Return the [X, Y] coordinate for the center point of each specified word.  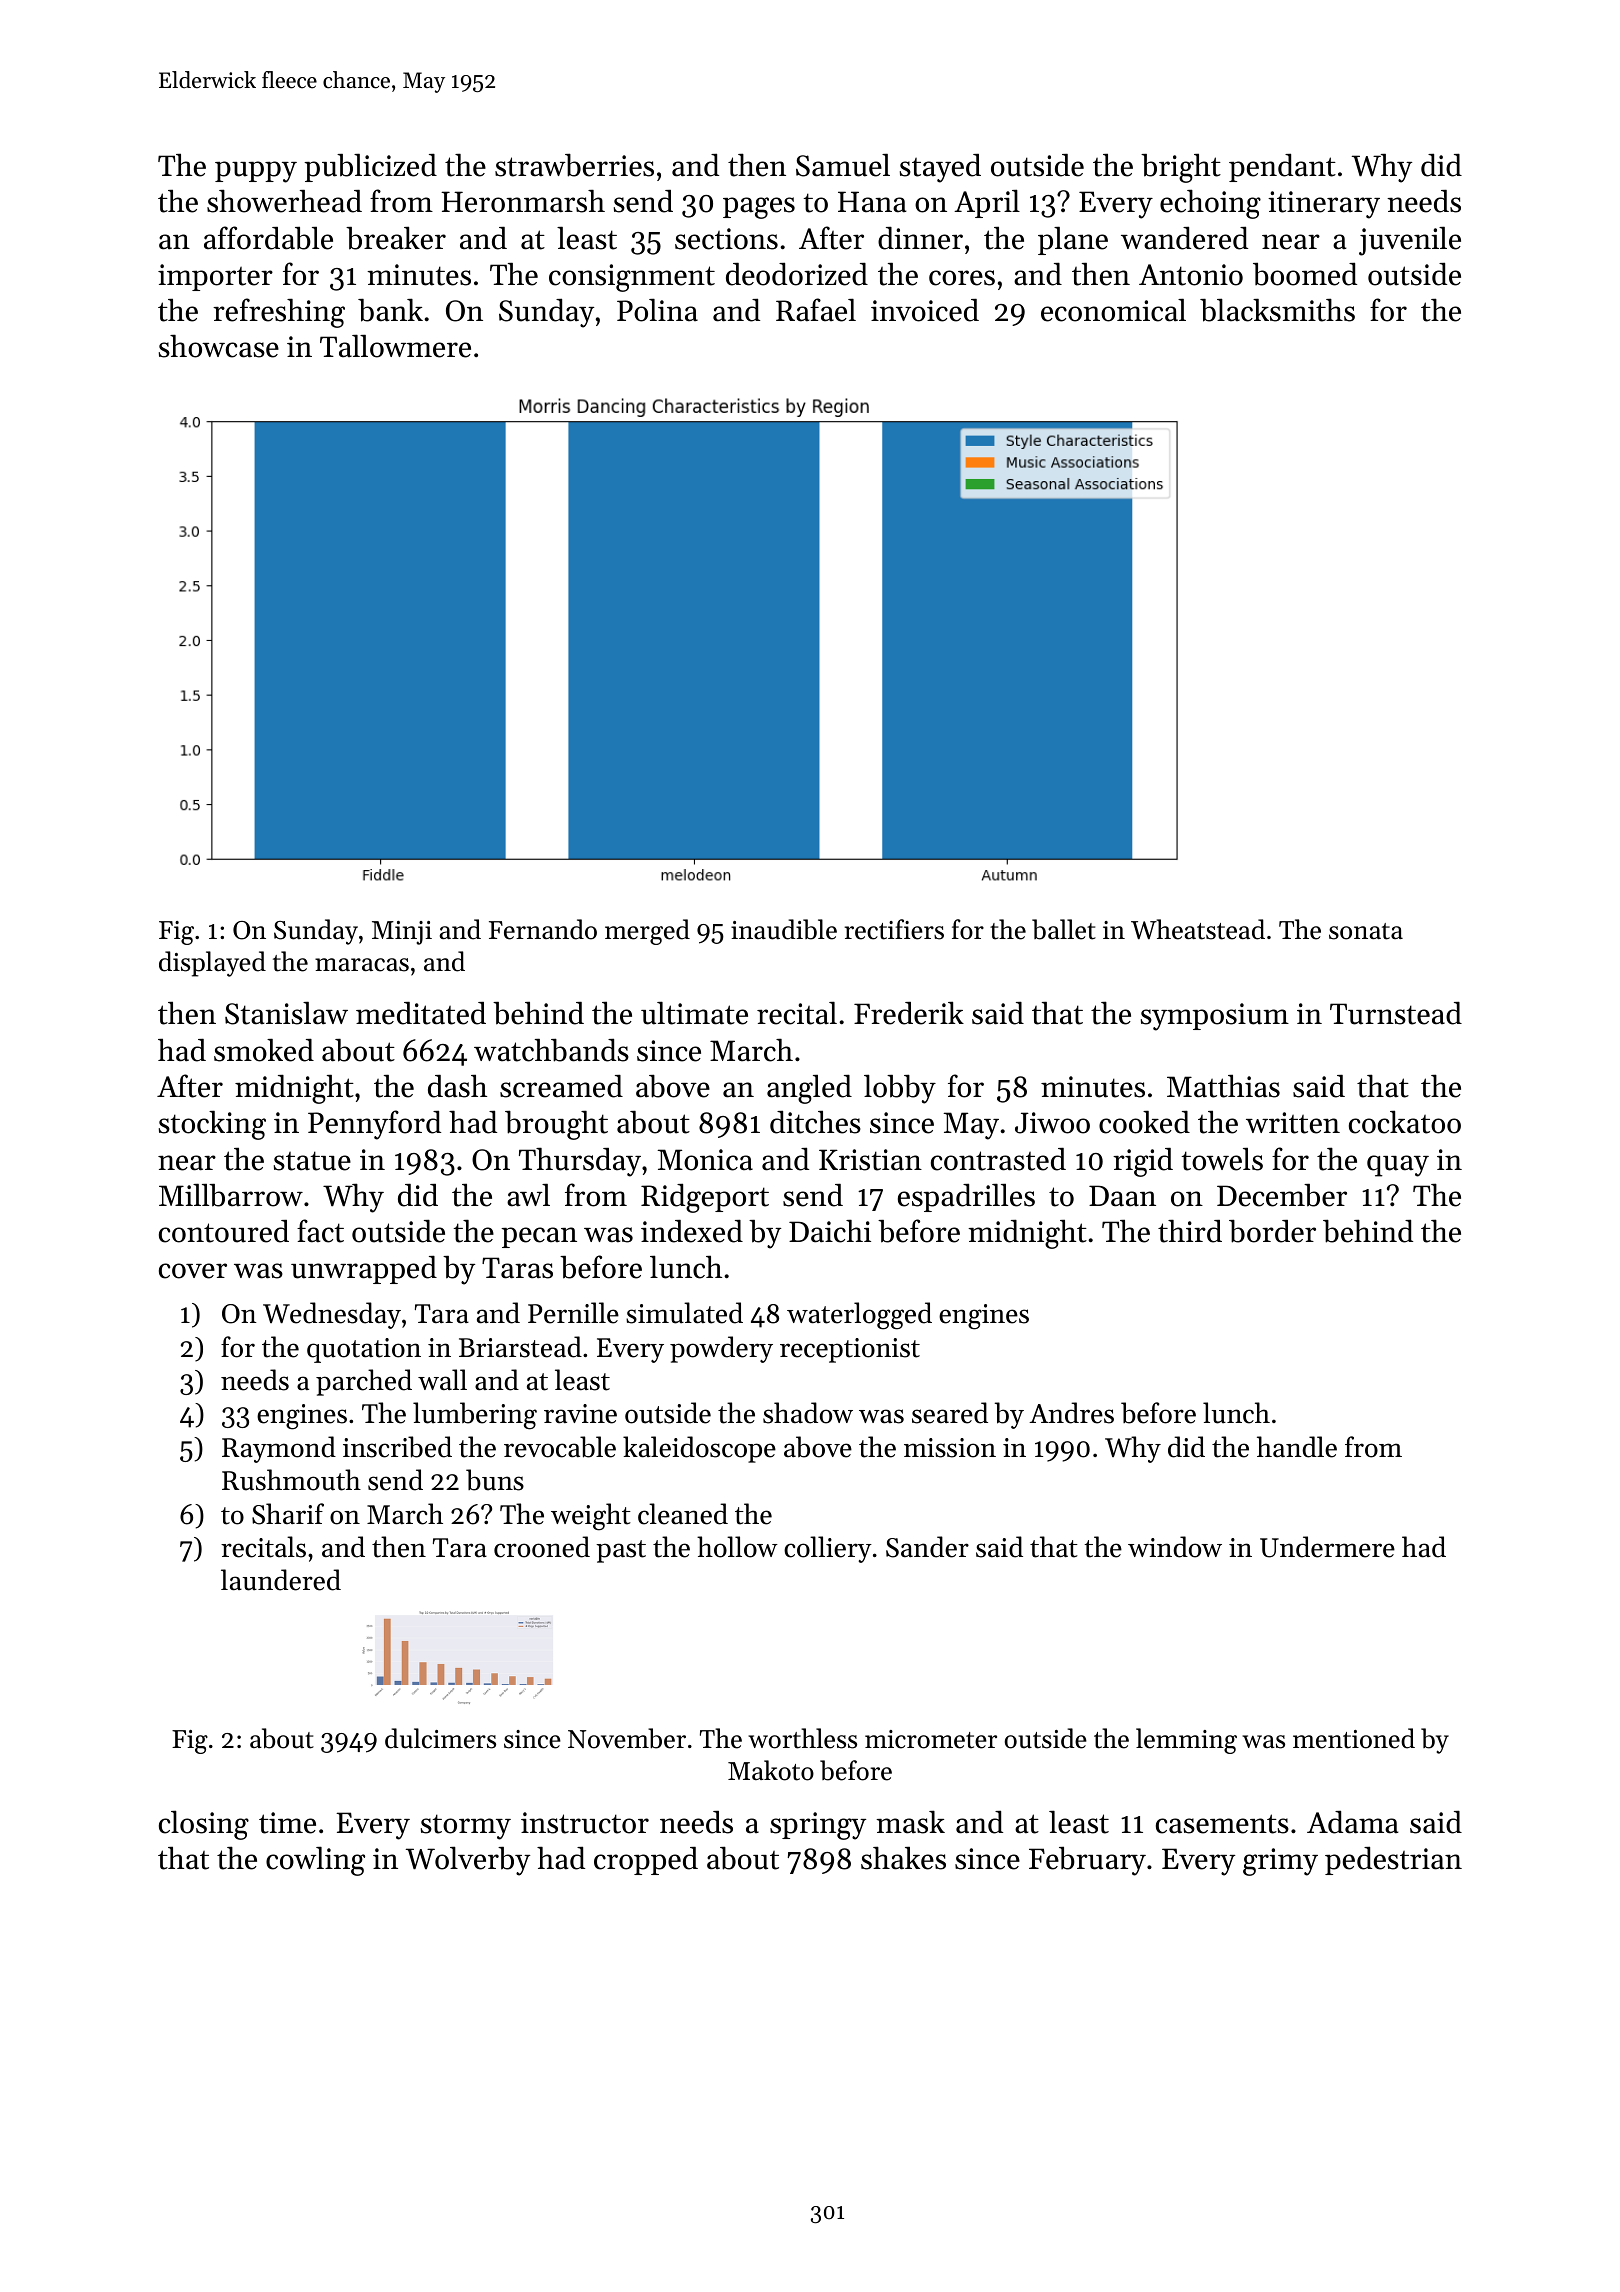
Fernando [543, 929]
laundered [281, 1580]
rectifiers [894, 929]
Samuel [843, 165]
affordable [268, 238]
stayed [940, 168]
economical [1113, 310]
